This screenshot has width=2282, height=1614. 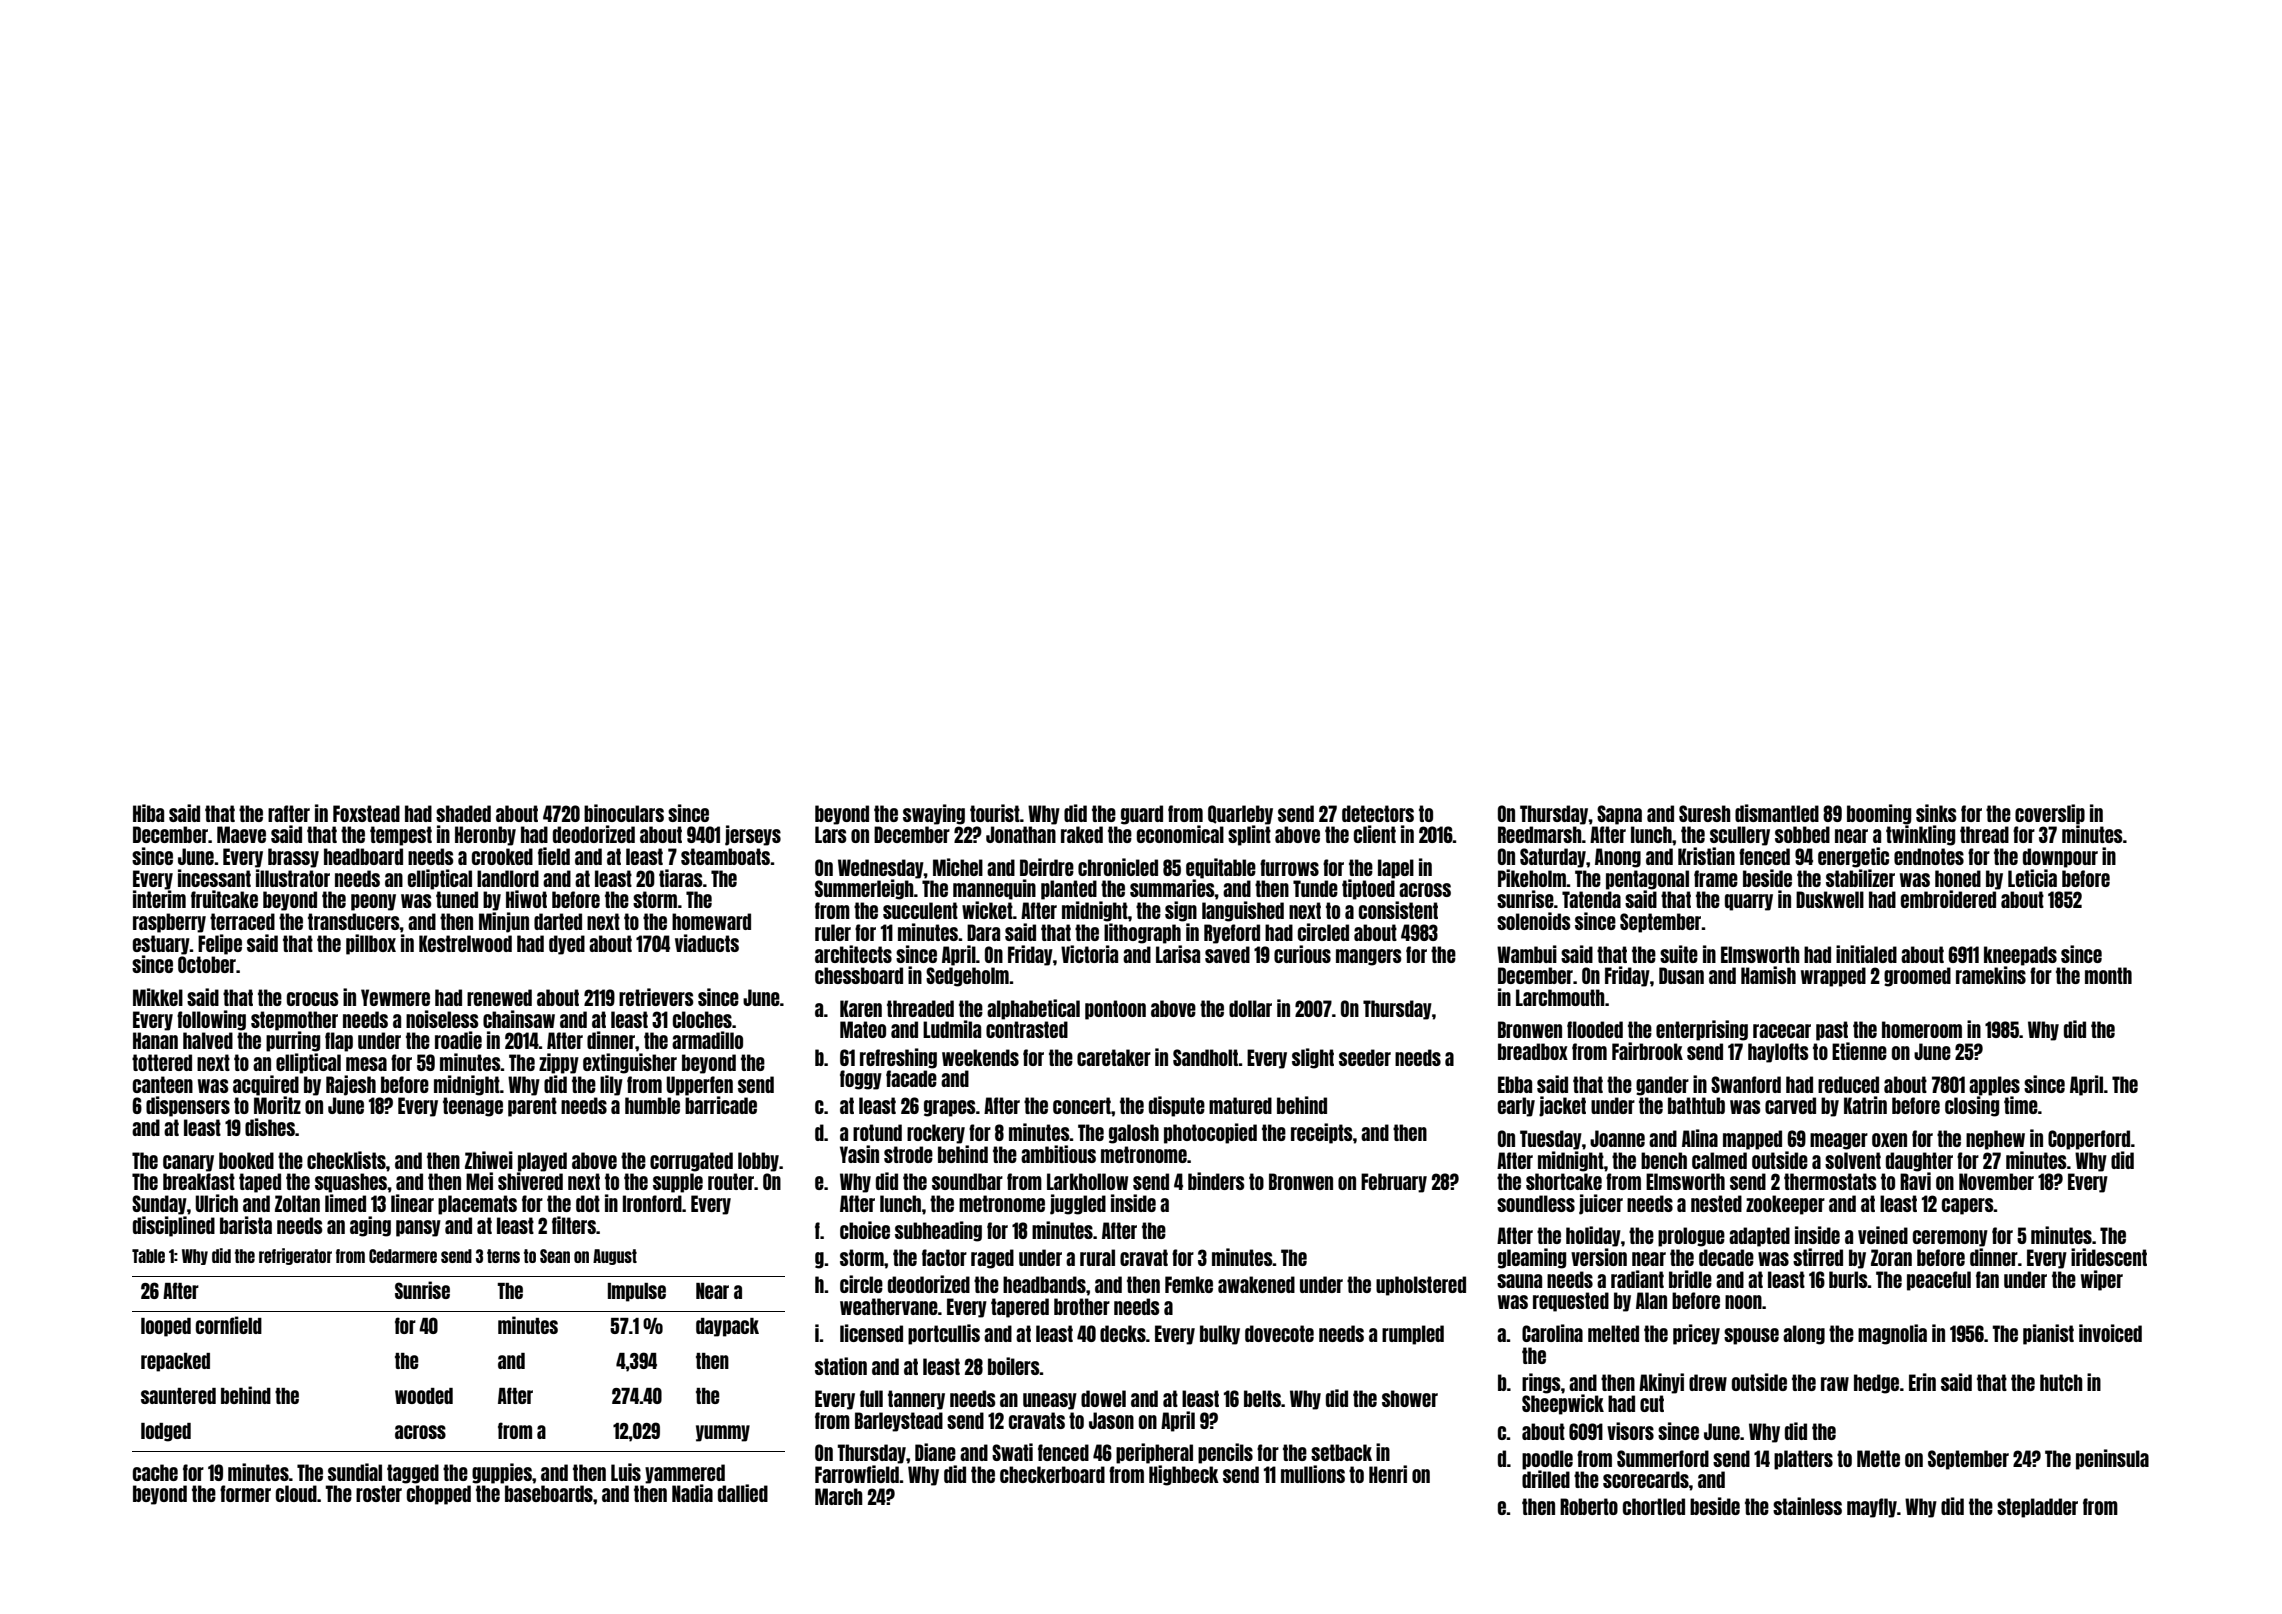 I want to click on peony, so click(x=373, y=902).
